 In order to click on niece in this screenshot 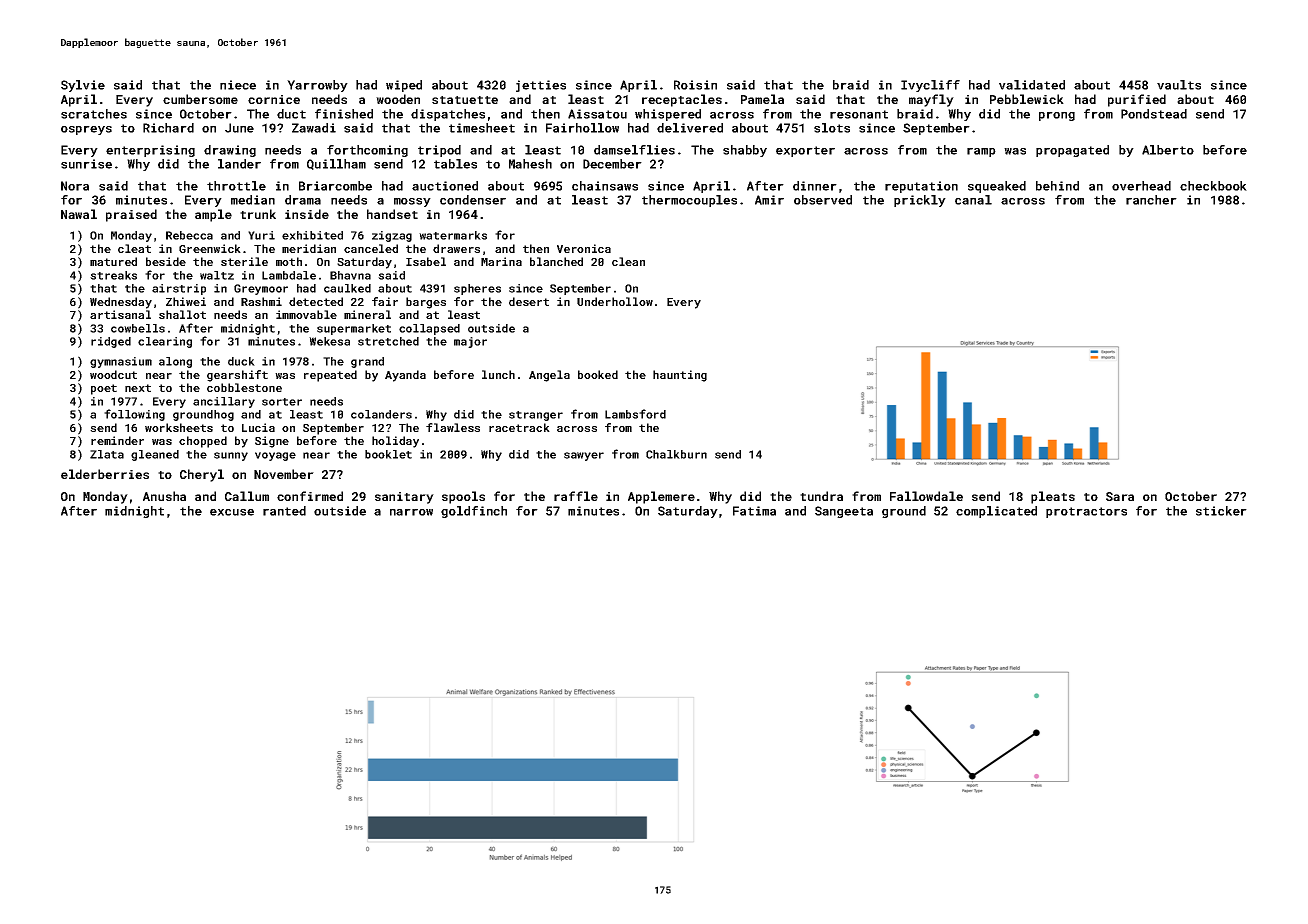, I will do `click(238, 85)`.
